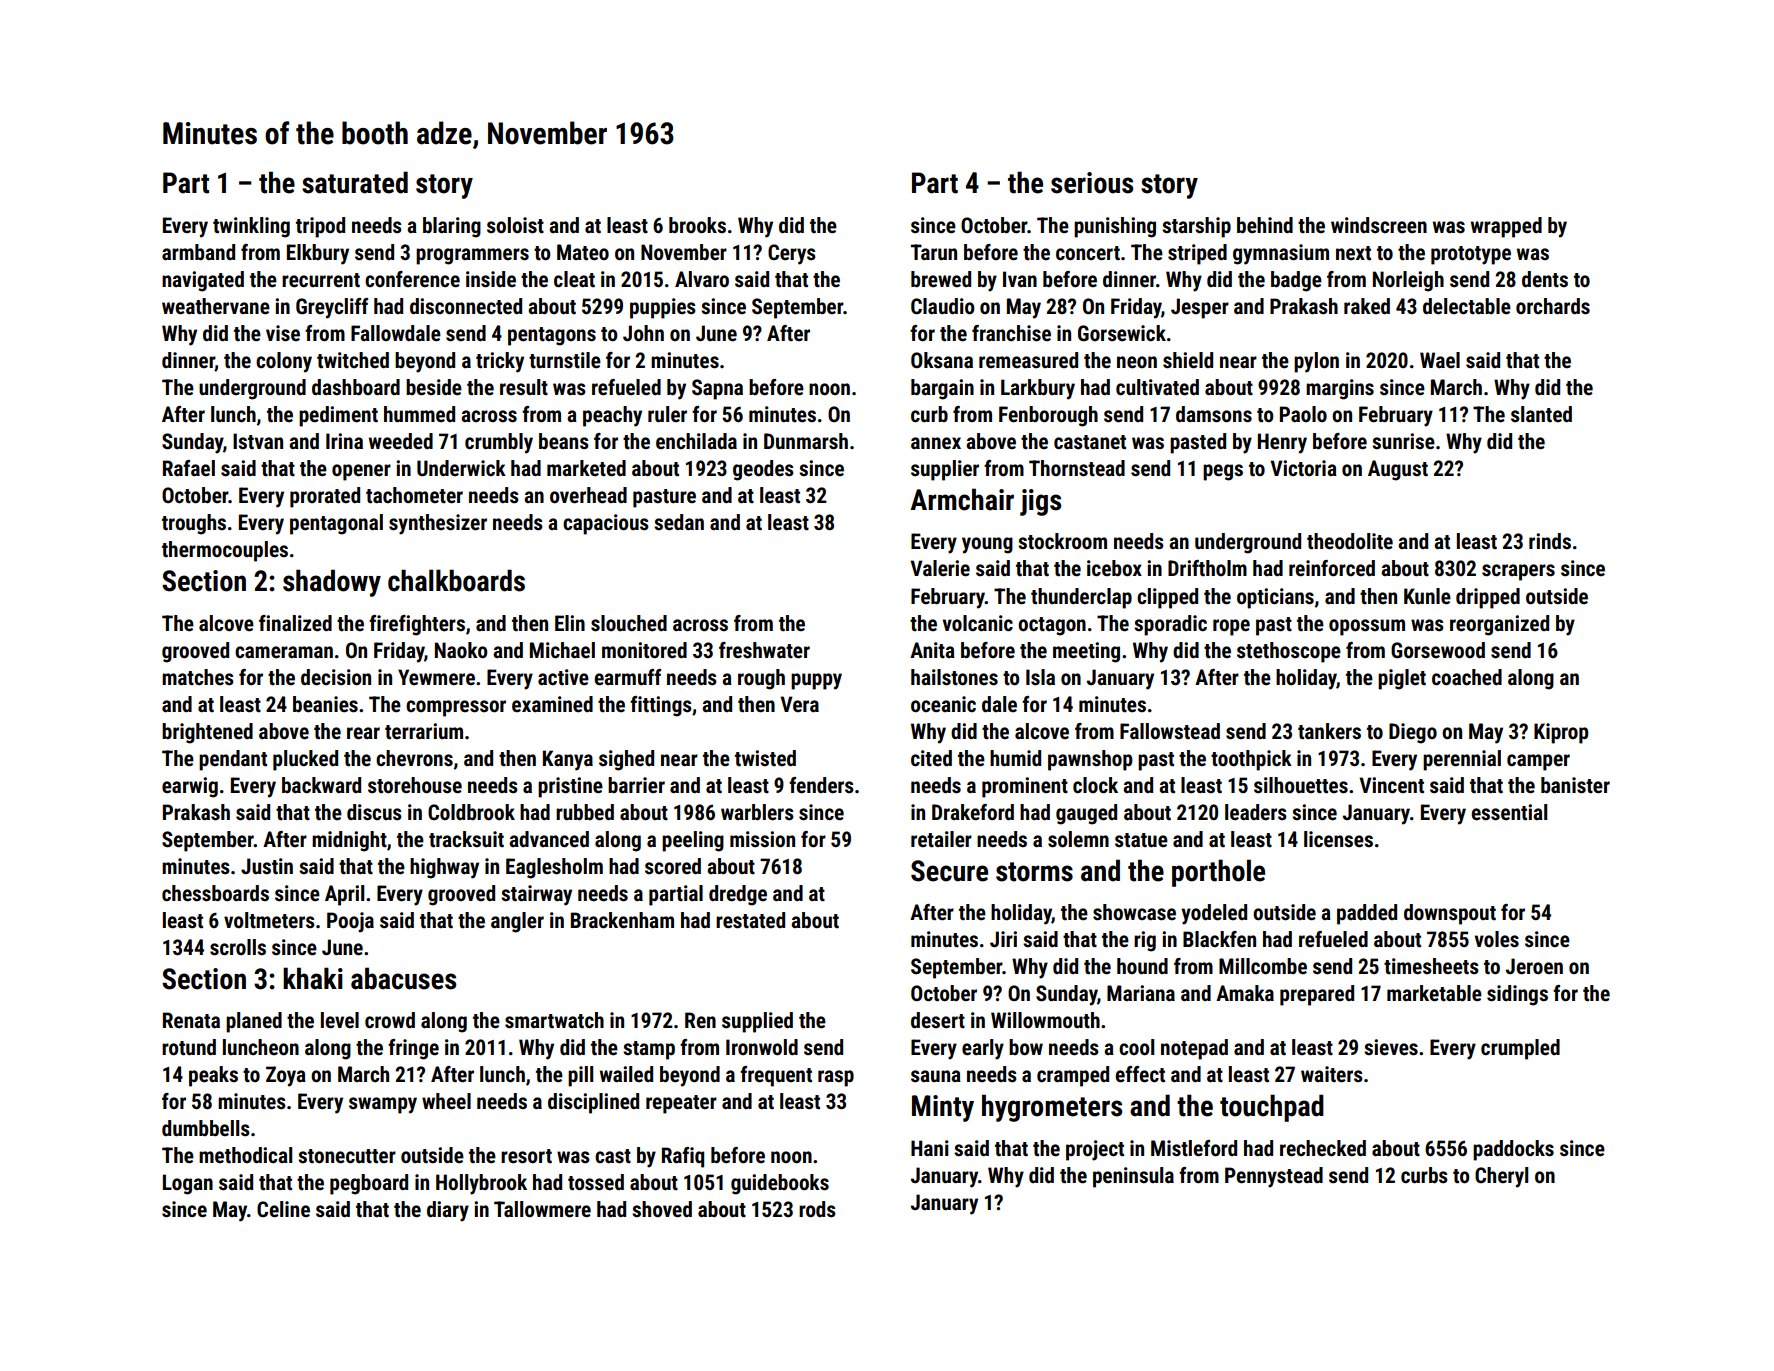  Describe the element at coordinates (225, 551) in the page. I see `thermocouples` at that location.
